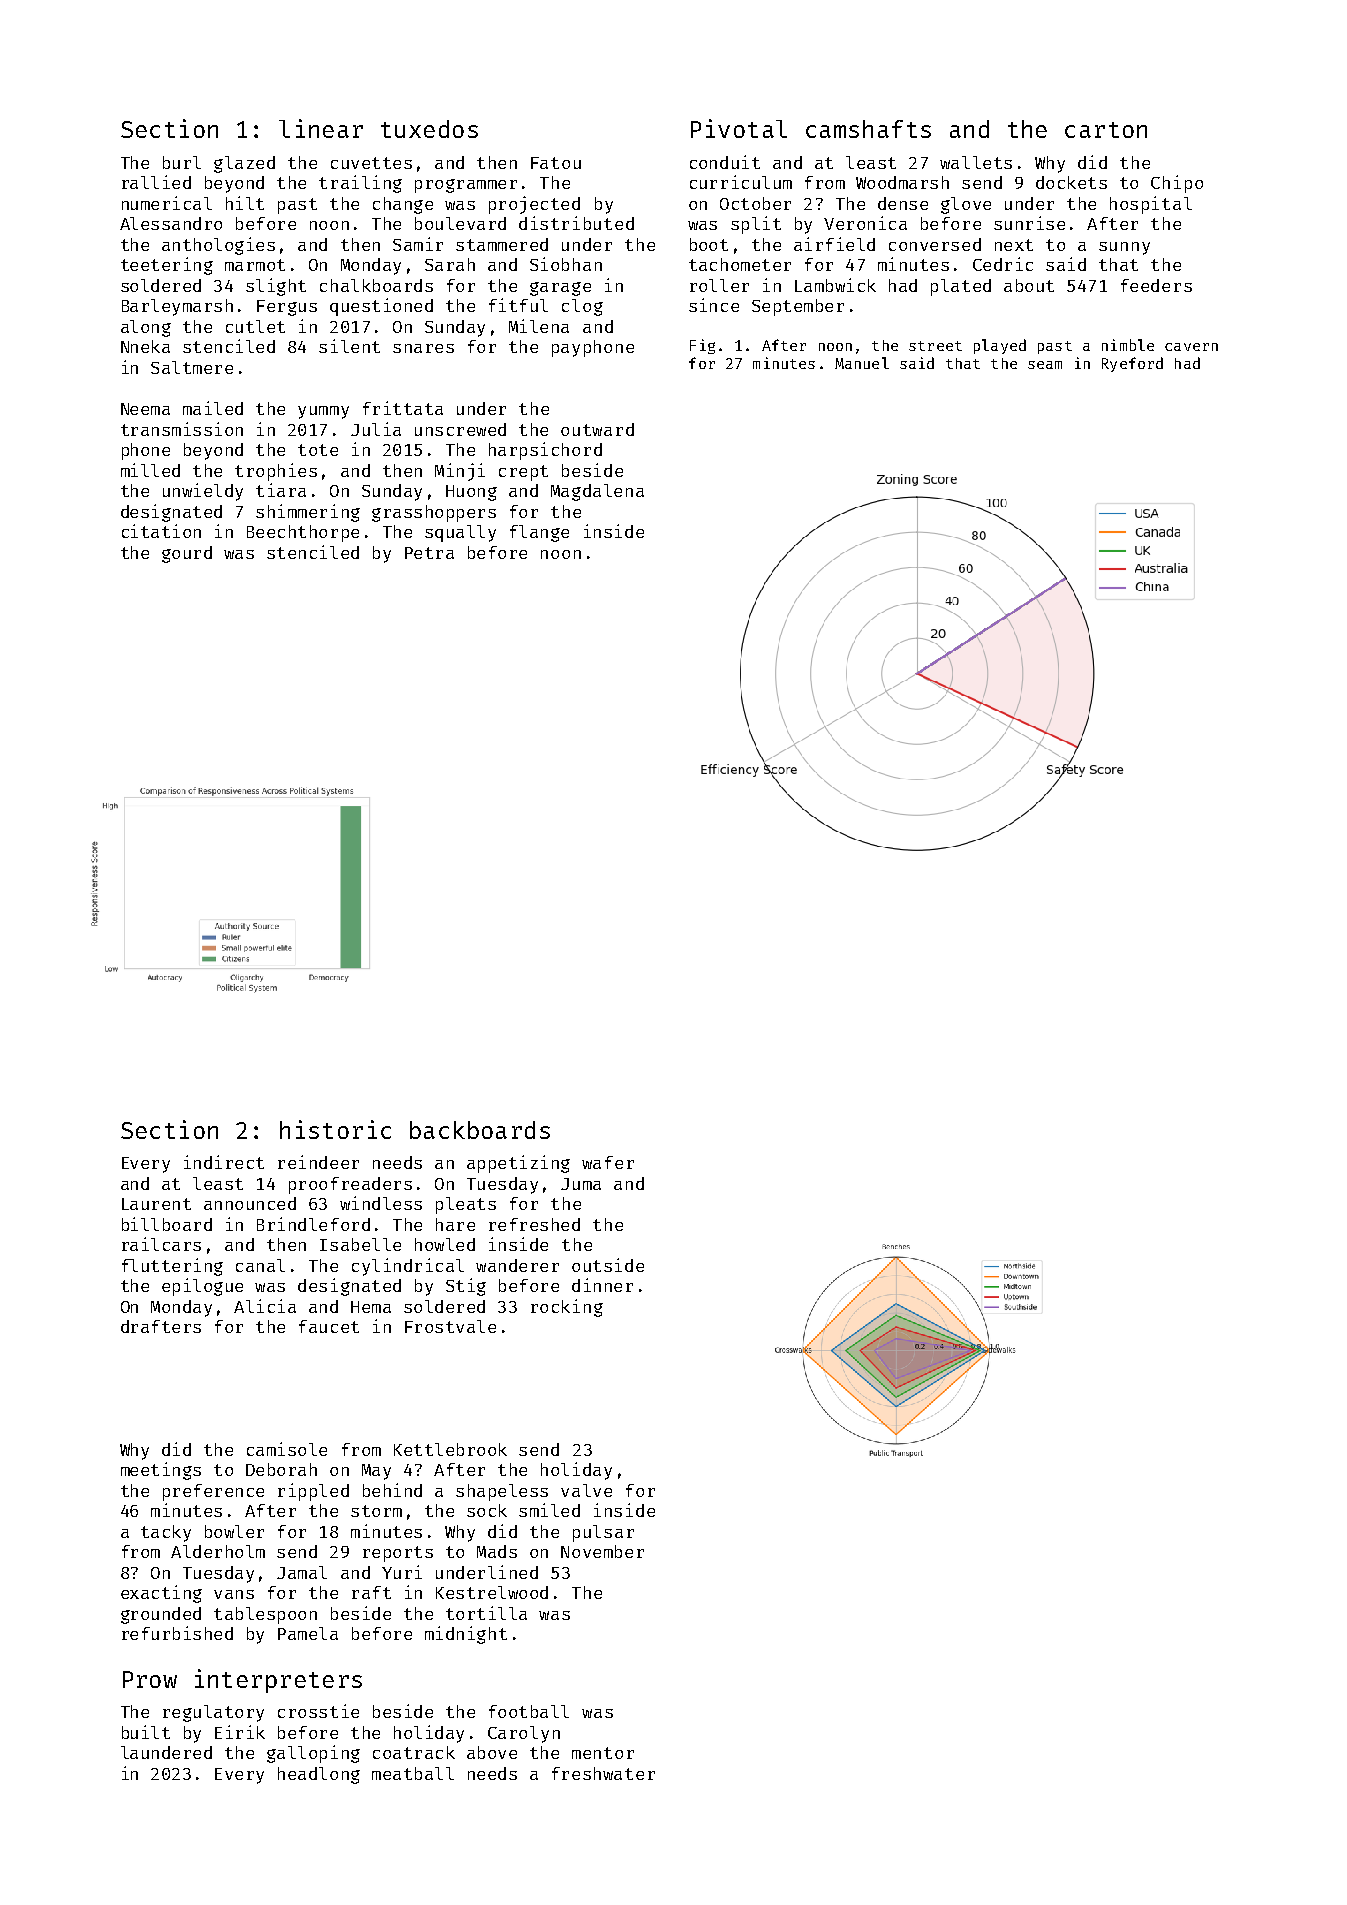  I want to click on outside, so click(608, 1265).
